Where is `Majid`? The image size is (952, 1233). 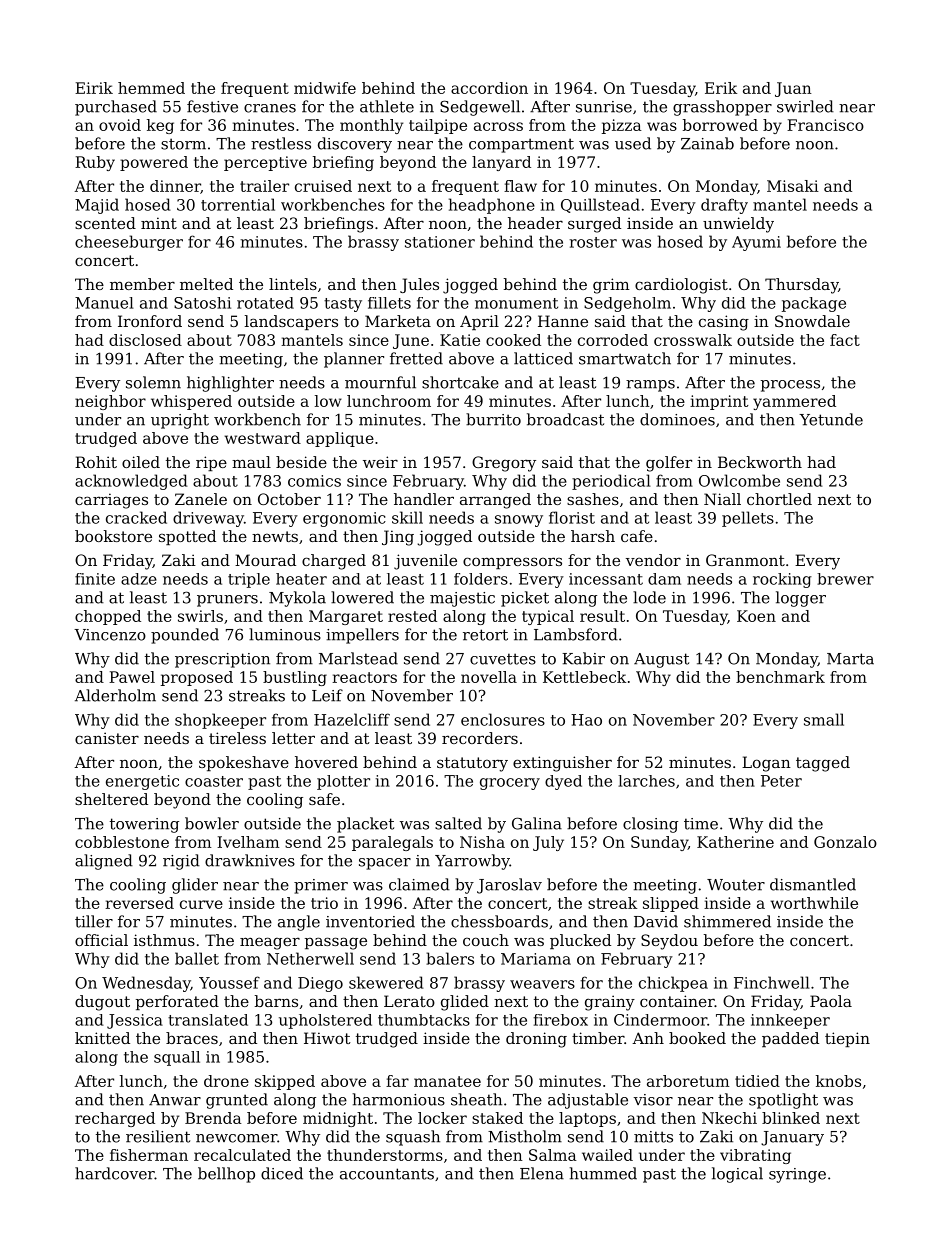 Majid is located at coordinates (97, 206).
